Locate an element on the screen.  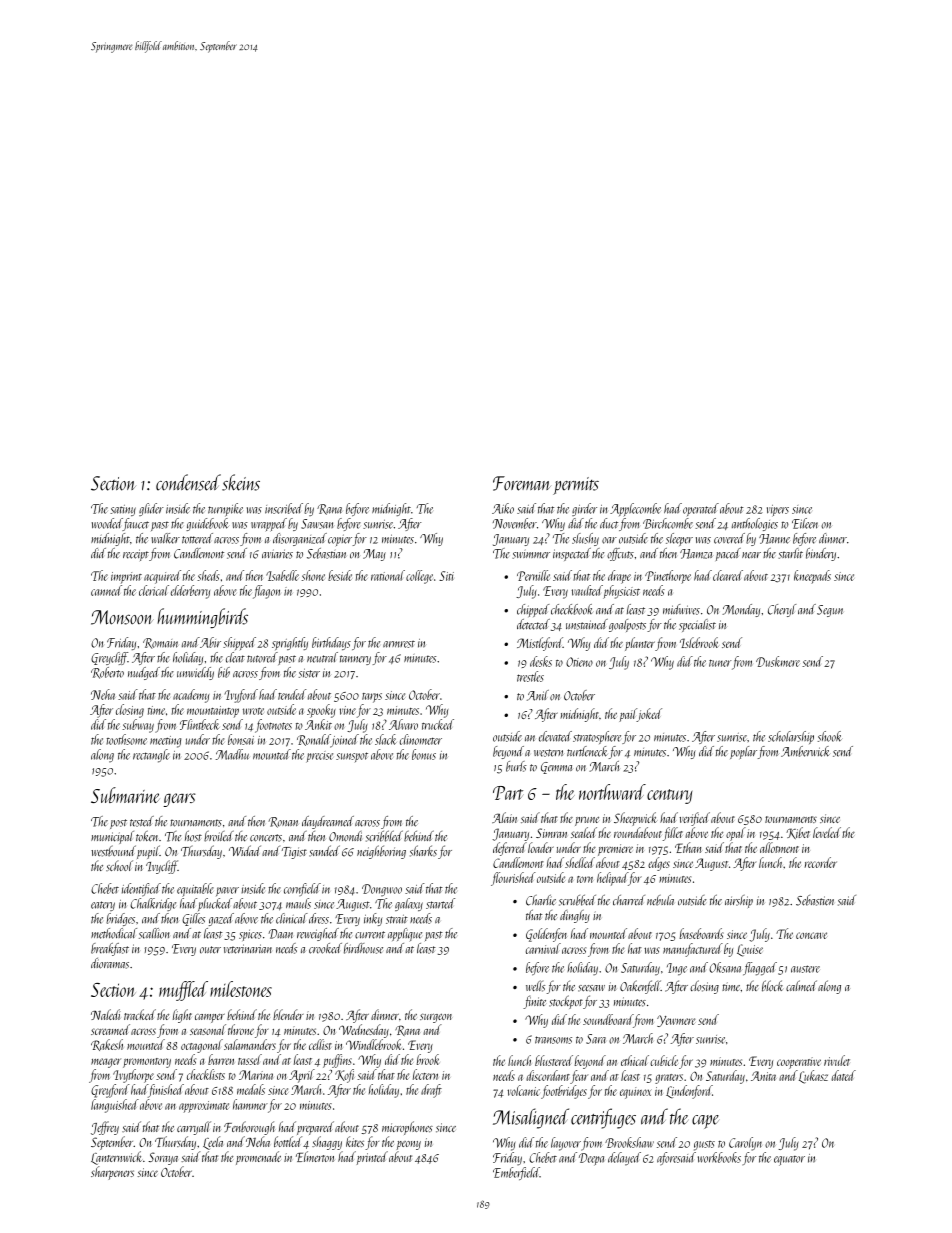
Monsoon is located at coordinates (122, 617).
